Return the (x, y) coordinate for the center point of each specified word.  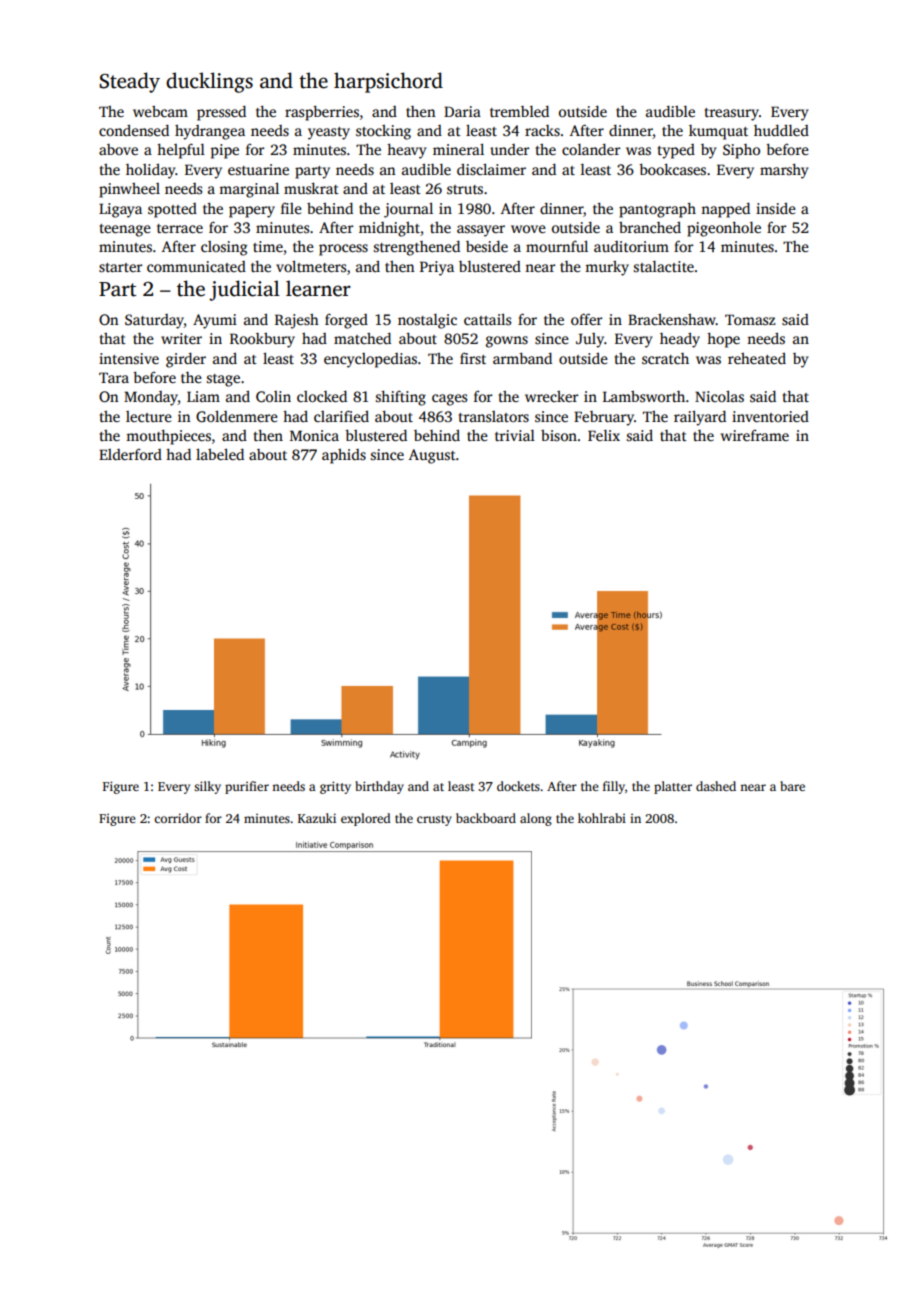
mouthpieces (168, 437)
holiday (151, 171)
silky (207, 787)
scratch (665, 358)
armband (522, 358)
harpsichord (388, 82)
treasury (732, 114)
